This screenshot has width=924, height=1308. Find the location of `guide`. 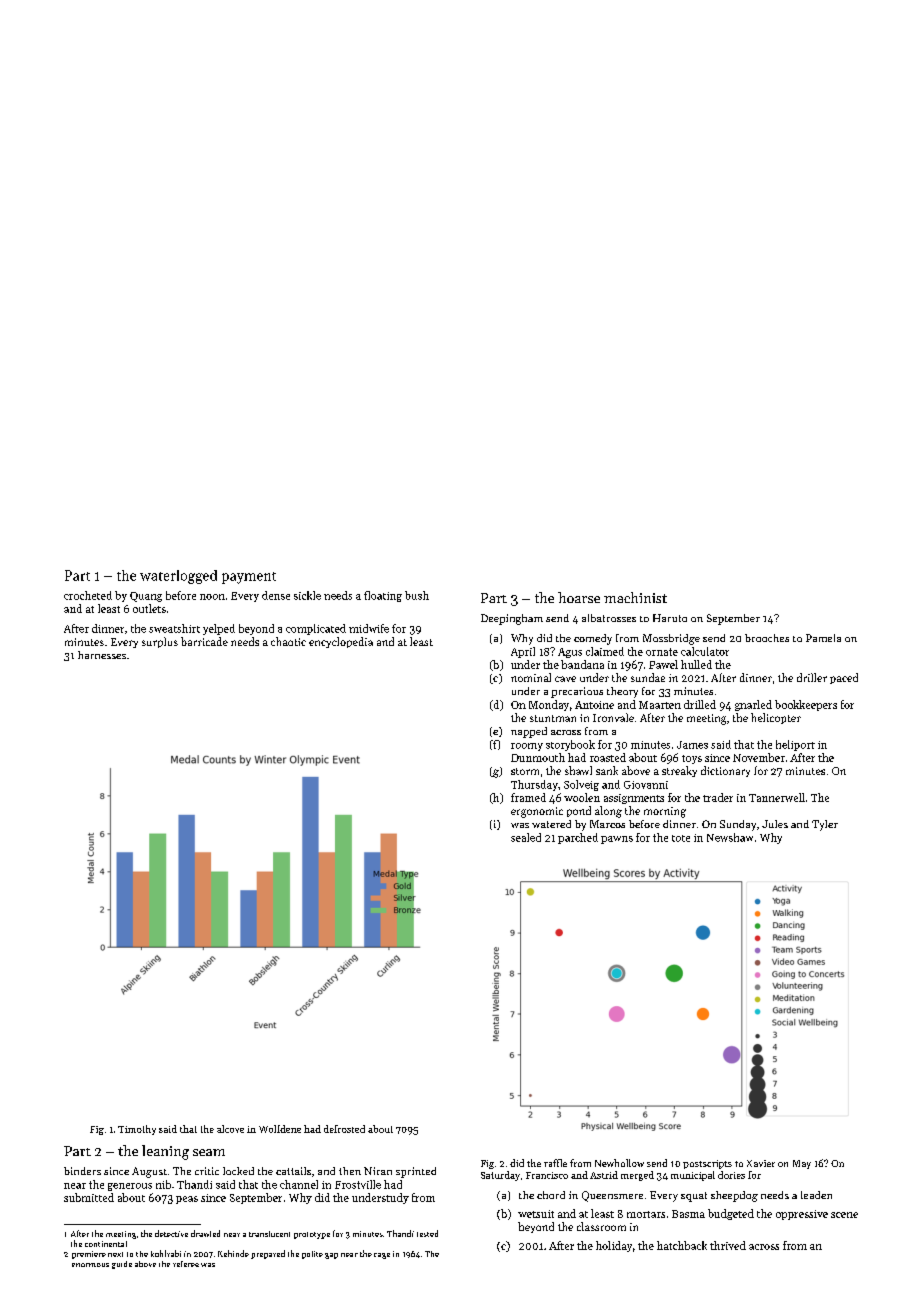

guide is located at coordinates (122, 1265).
